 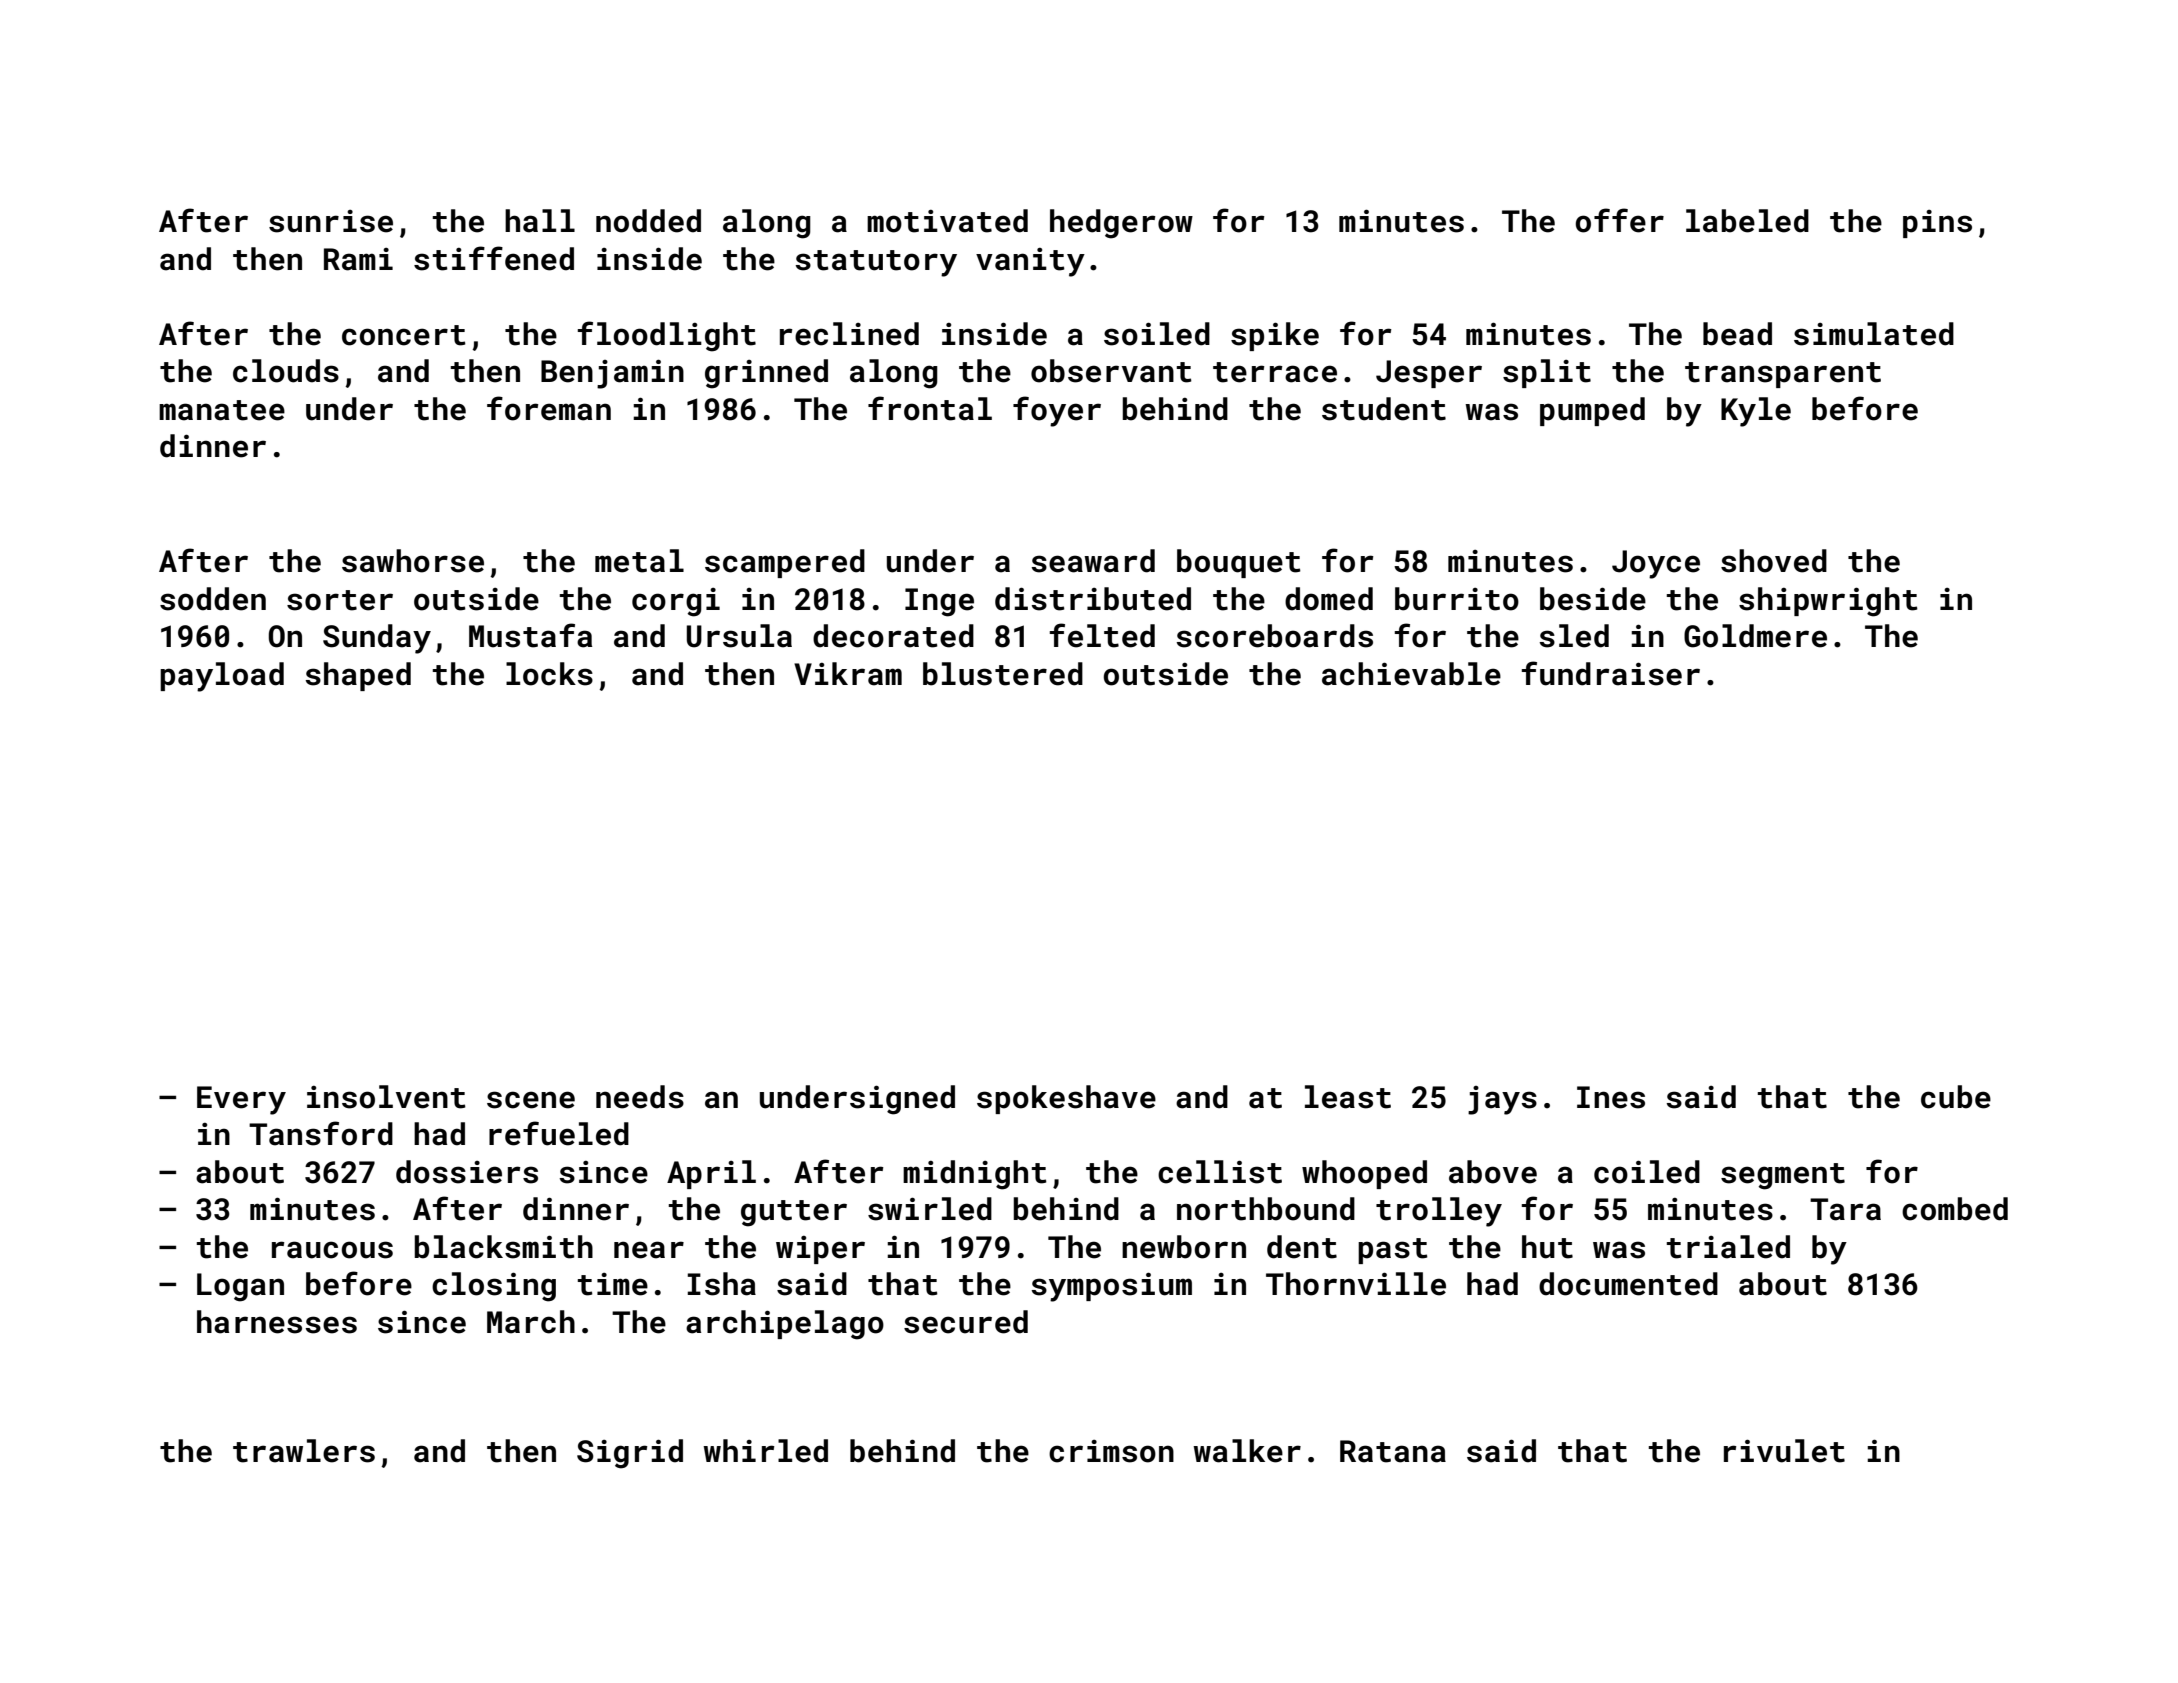 I want to click on Ines, so click(x=1611, y=1097).
